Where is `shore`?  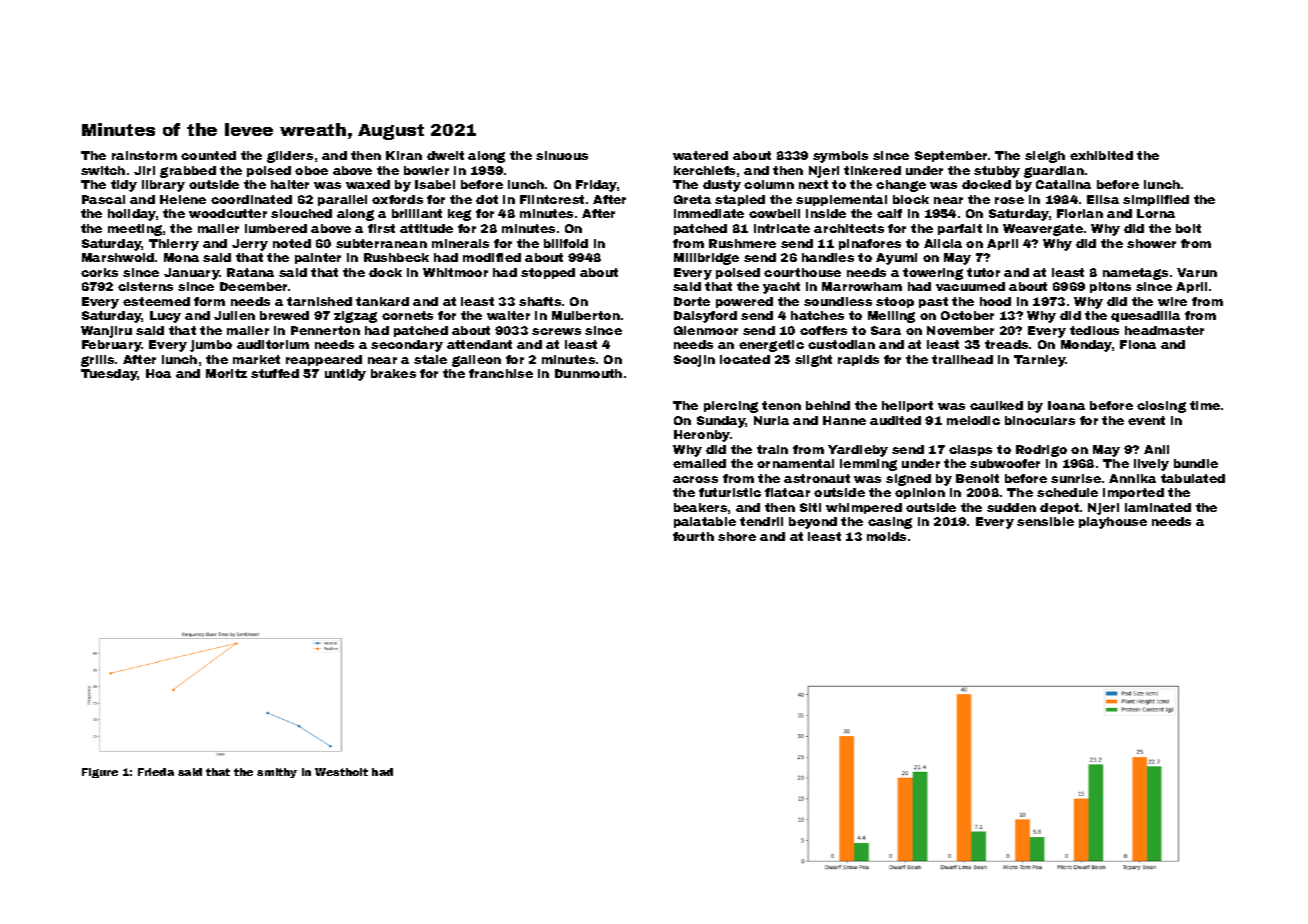 shore is located at coordinates (737, 536).
